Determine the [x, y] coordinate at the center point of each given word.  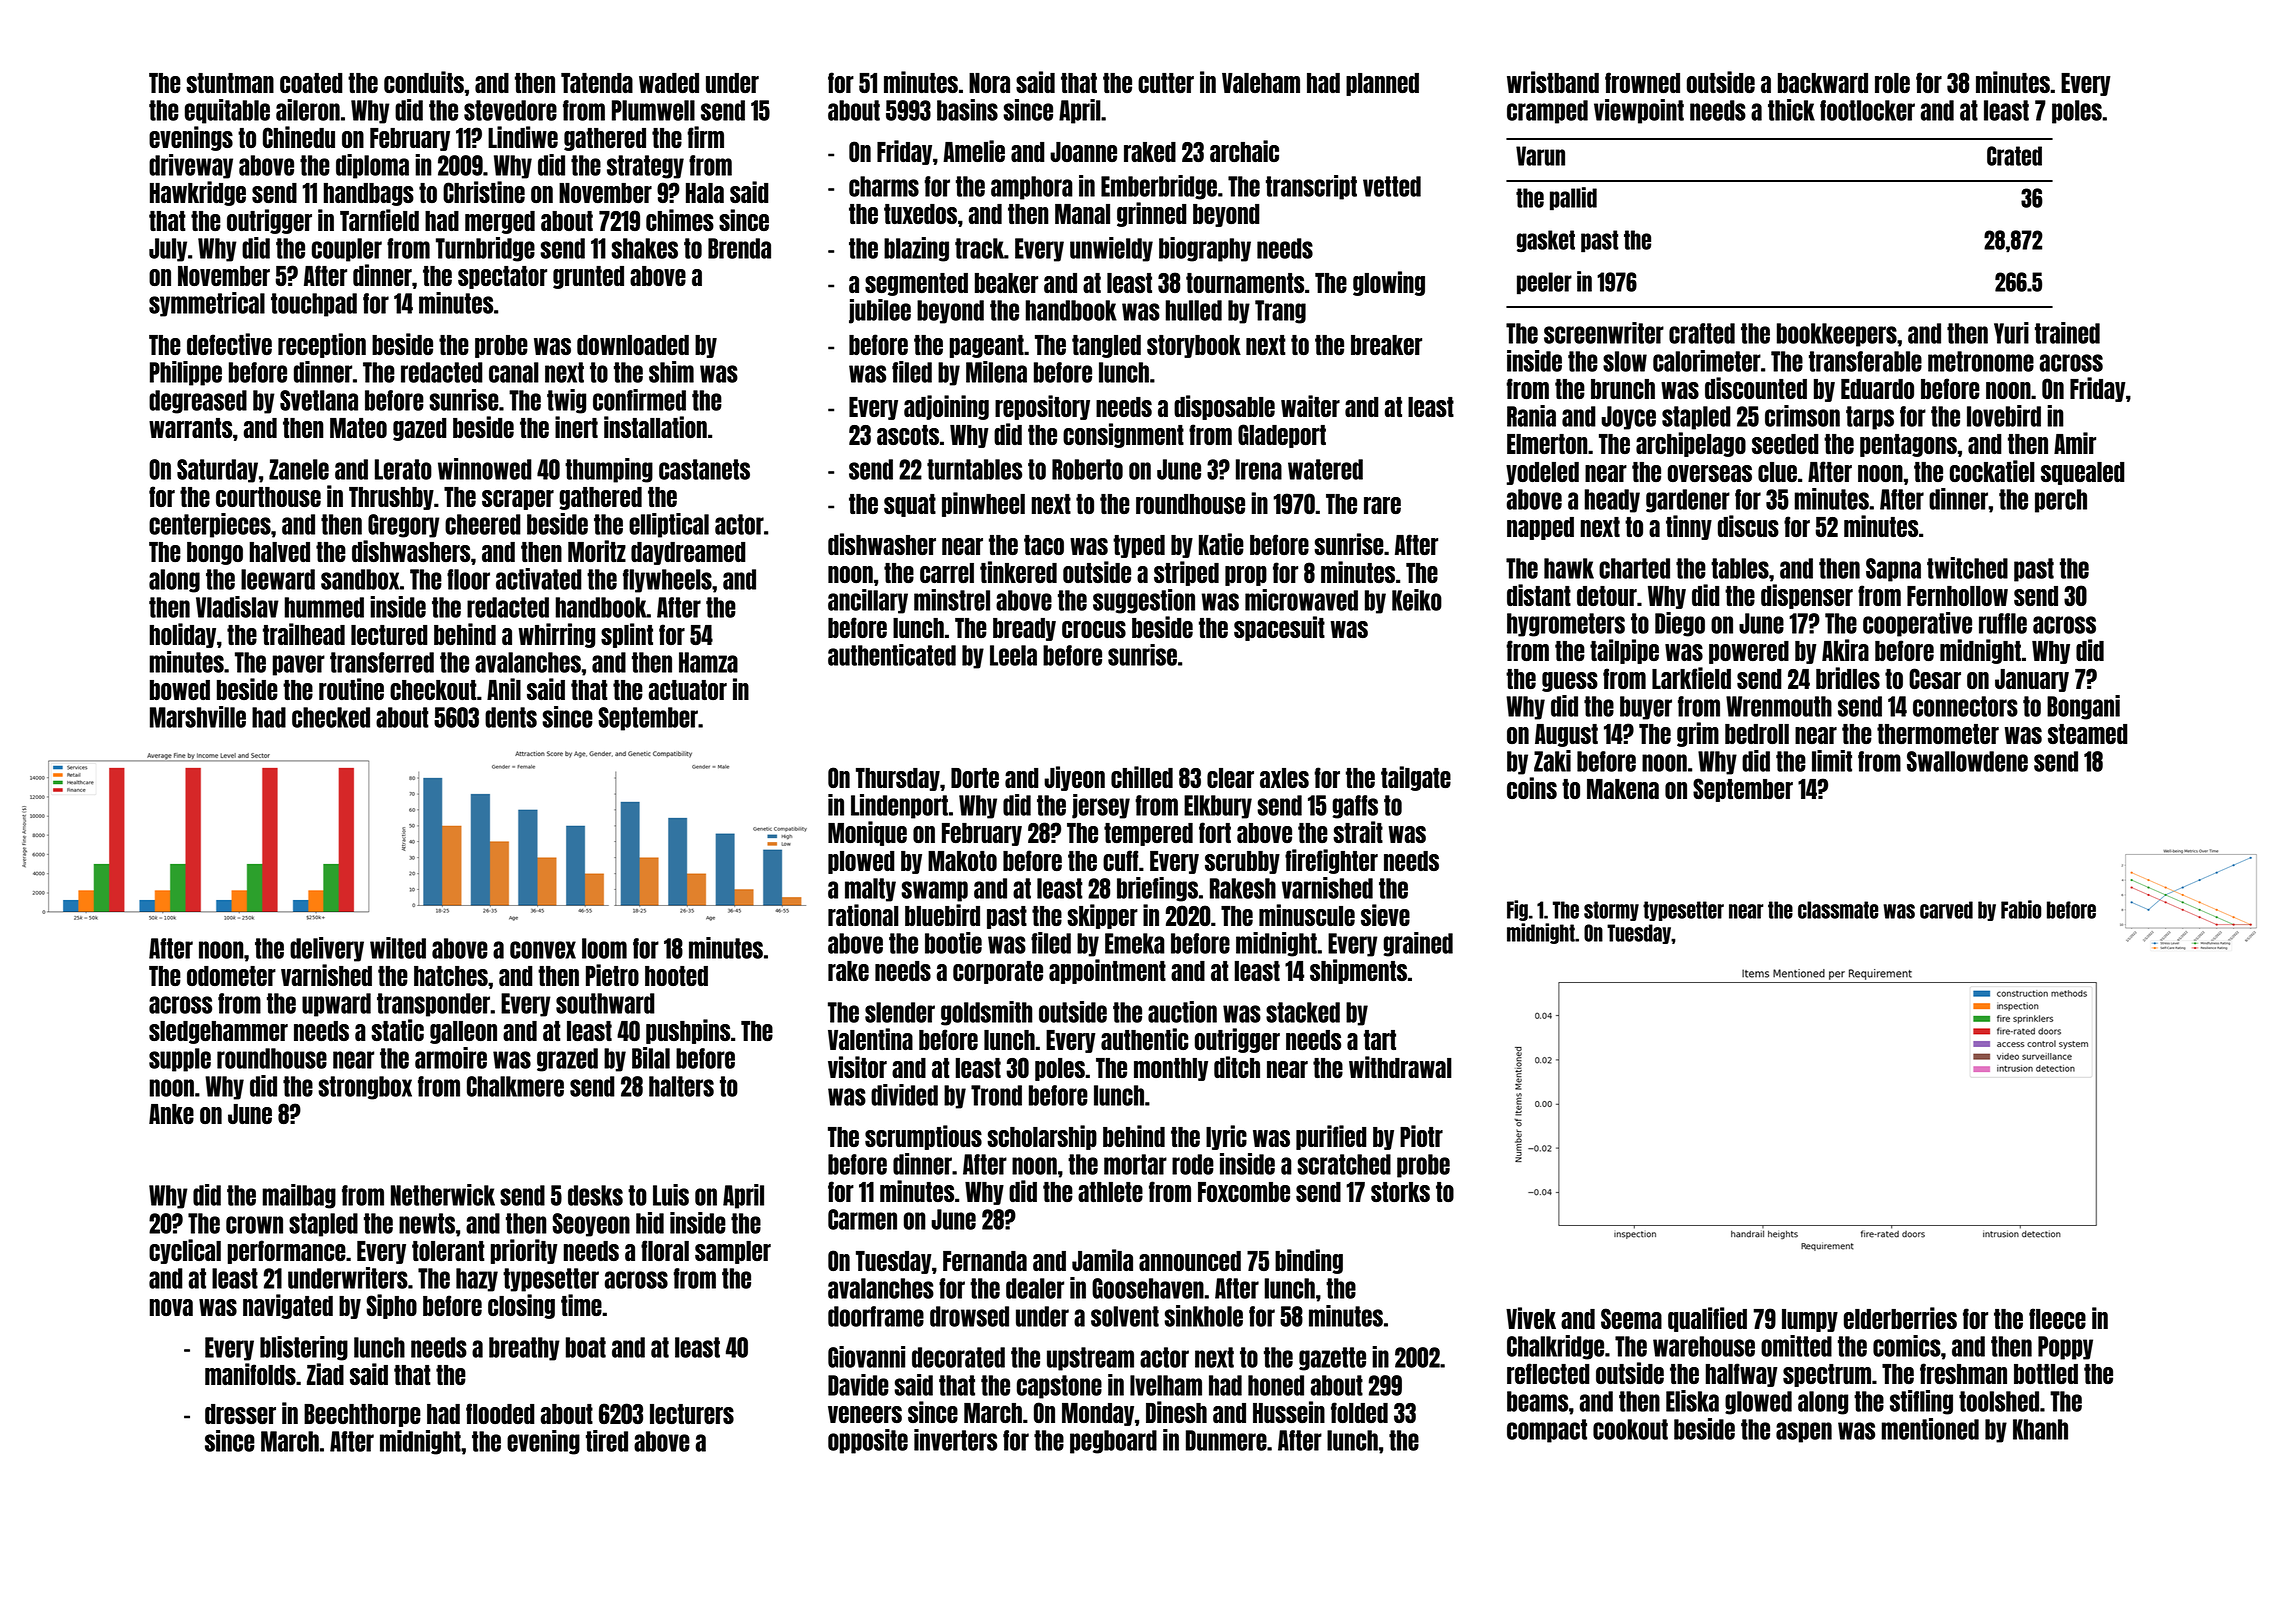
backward [1823, 83]
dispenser [1807, 596]
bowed [180, 690]
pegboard [1113, 1442]
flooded [500, 1413]
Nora [989, 83]
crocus [1094, 629]
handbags [369, 194]
